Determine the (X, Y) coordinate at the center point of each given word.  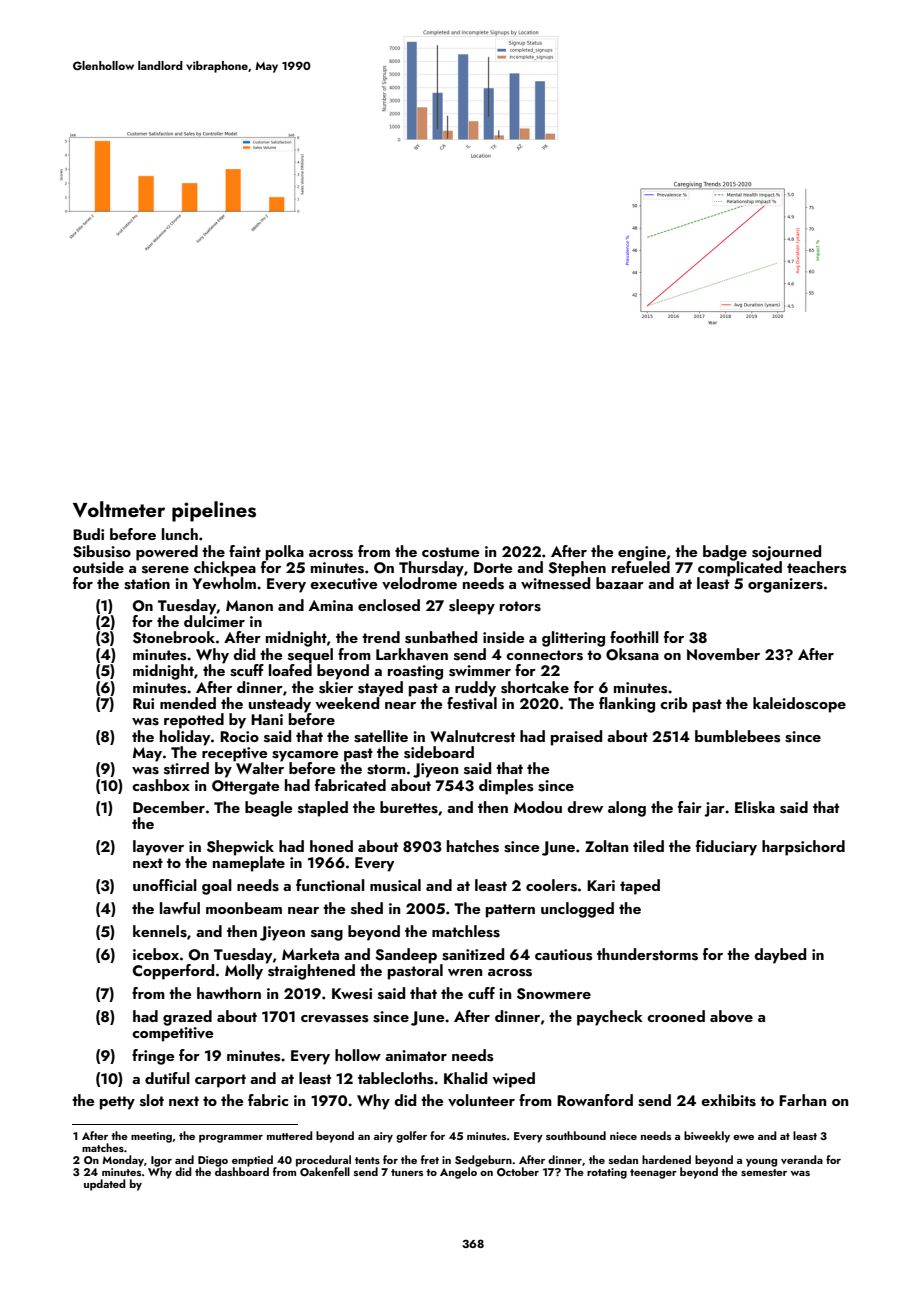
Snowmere (554, 994)
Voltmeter (119, 509)
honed (331, 846)
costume (450, 552)
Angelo (458, 1173)
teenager (653, 1174)
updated (105, 1185)
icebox (156, 954)
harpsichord (803, 848)
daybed (780, 956)
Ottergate (245, 787)
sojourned (786, 553)
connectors (544, 655)
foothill (634, 637)
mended (188, 703)
